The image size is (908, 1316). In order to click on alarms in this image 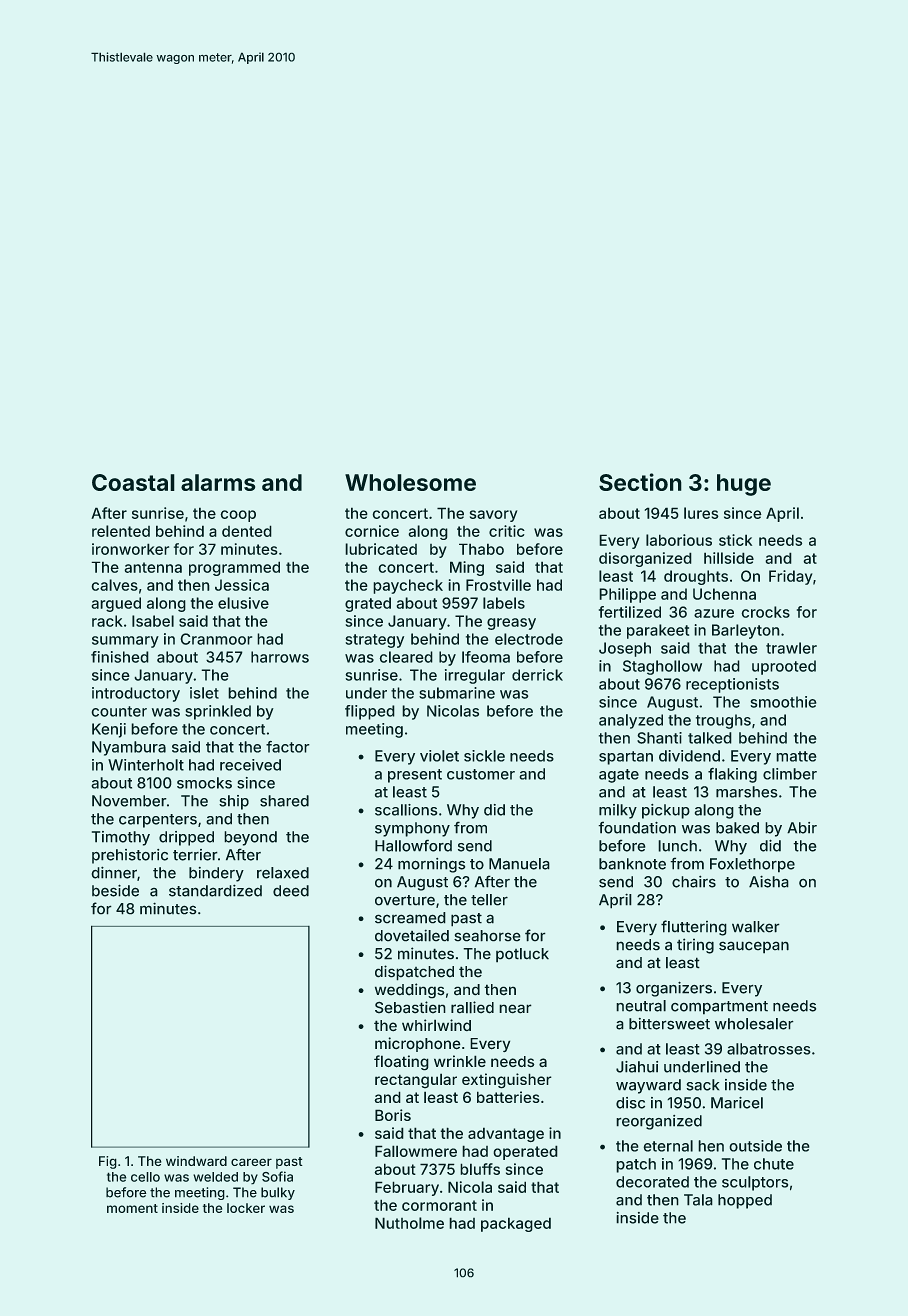, I will do `click(218, 482)`.
